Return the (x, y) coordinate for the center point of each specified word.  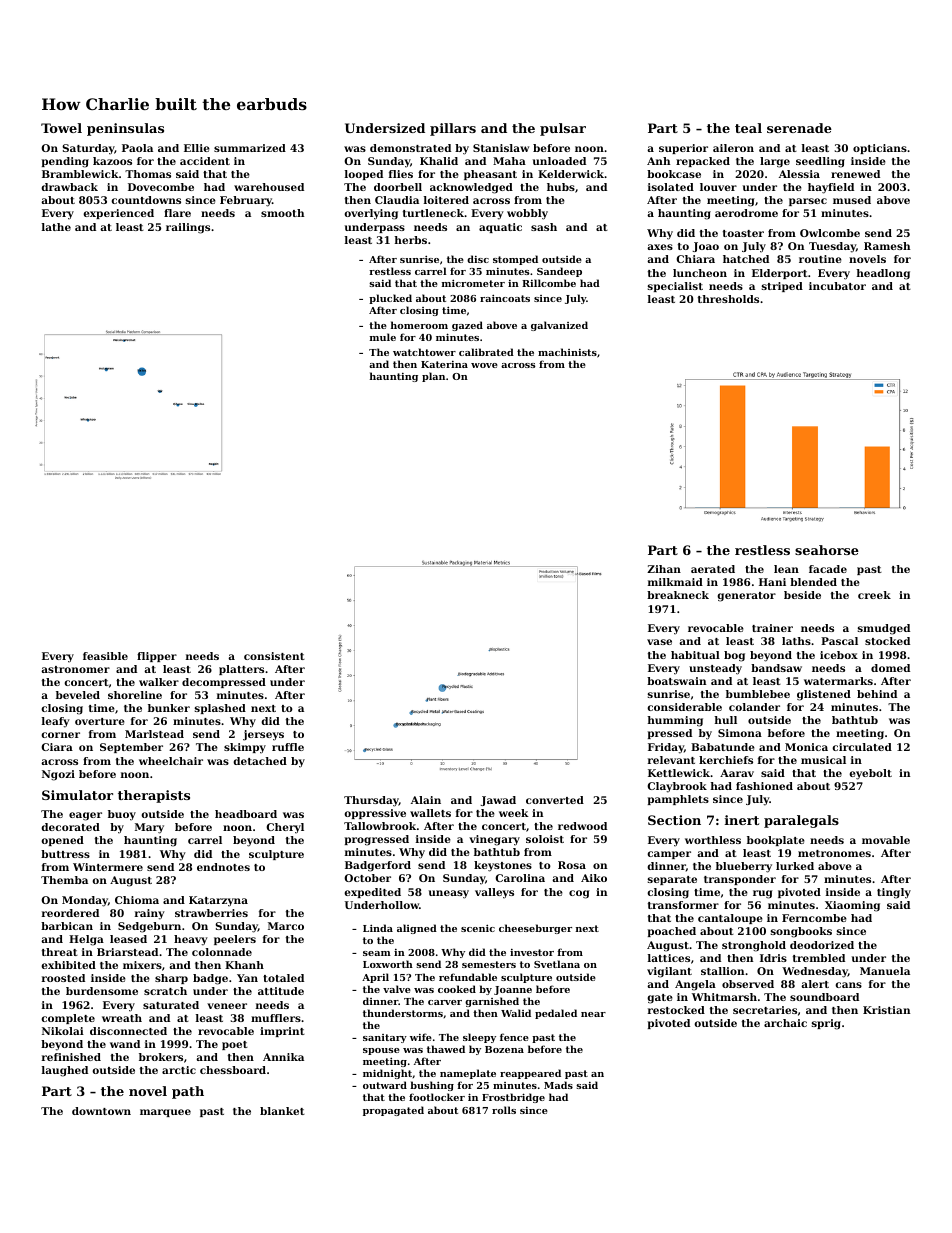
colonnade (222, 952)
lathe (56, 227)
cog (579, 894)
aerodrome (746, 213)
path (188, 1092)
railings (188, 228)
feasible (105, 656)
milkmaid (675, 582)
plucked (390, 299)
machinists (567, 352)
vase (659, 642)
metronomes (834, 853)
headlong (883, 274)
